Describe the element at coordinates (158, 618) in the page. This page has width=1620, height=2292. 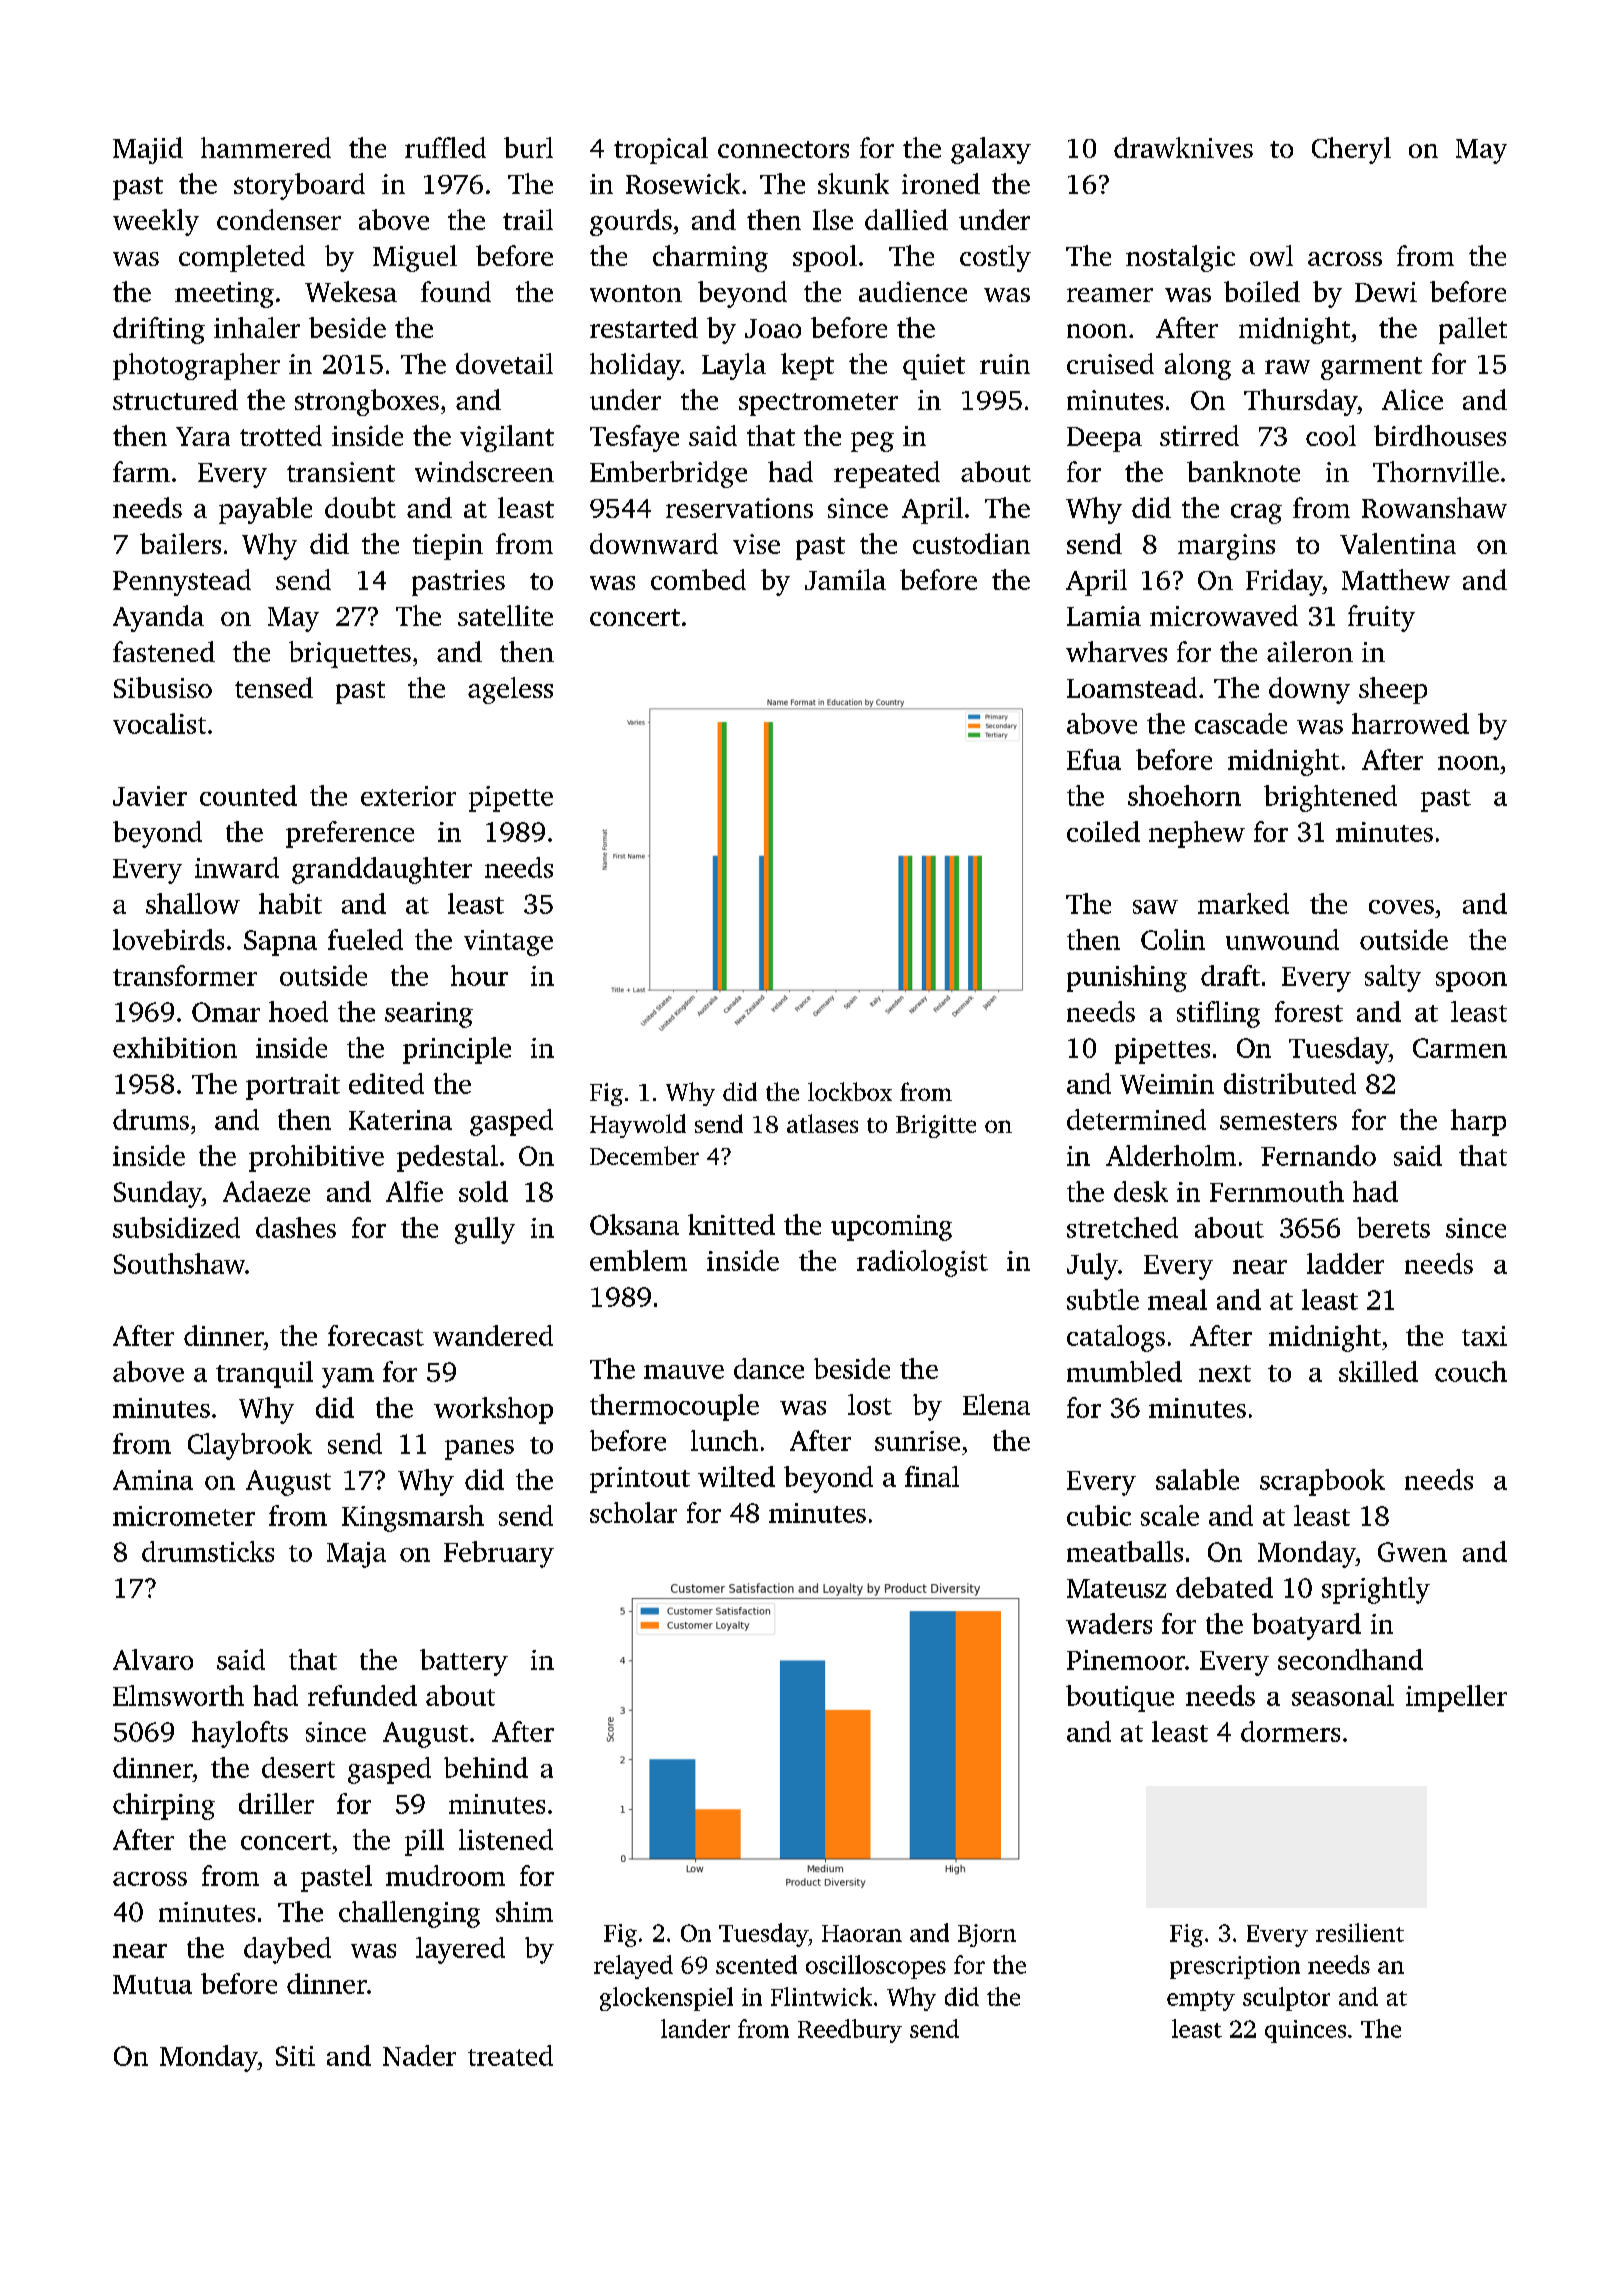
I see `Ayanda` at that location.
